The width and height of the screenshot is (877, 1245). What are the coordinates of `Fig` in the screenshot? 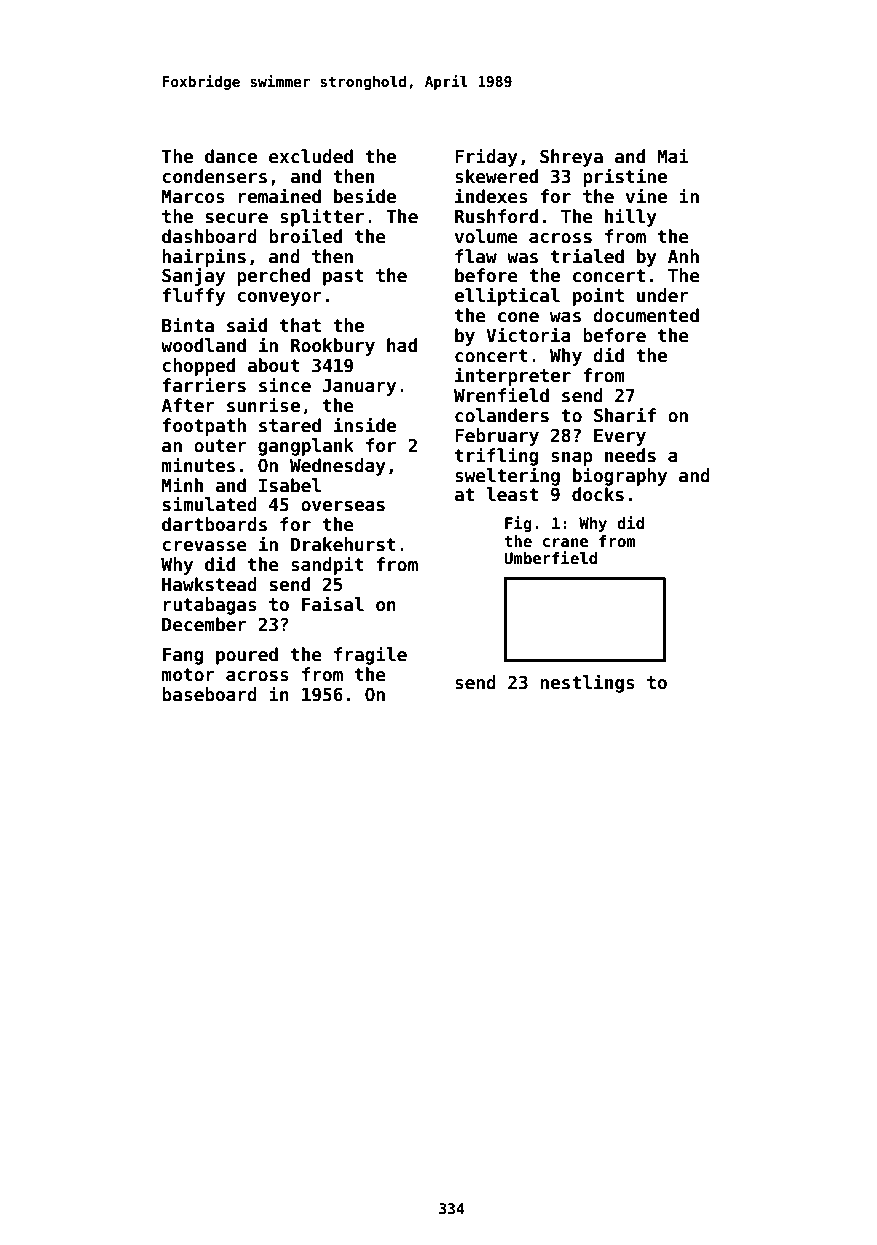 It's located at (518, 524).
